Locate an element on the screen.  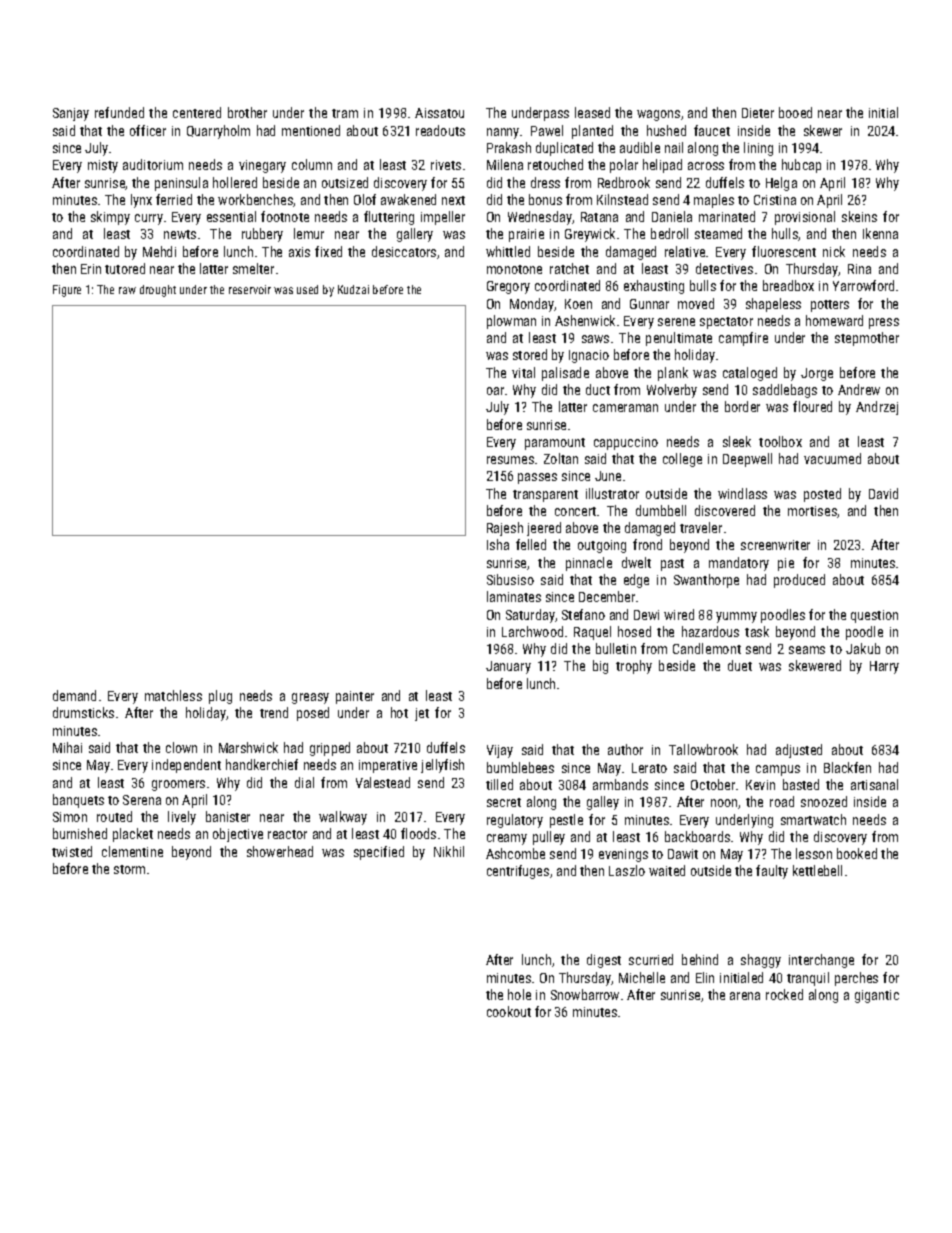
handkerchief is located at coordinates (262, 764).
